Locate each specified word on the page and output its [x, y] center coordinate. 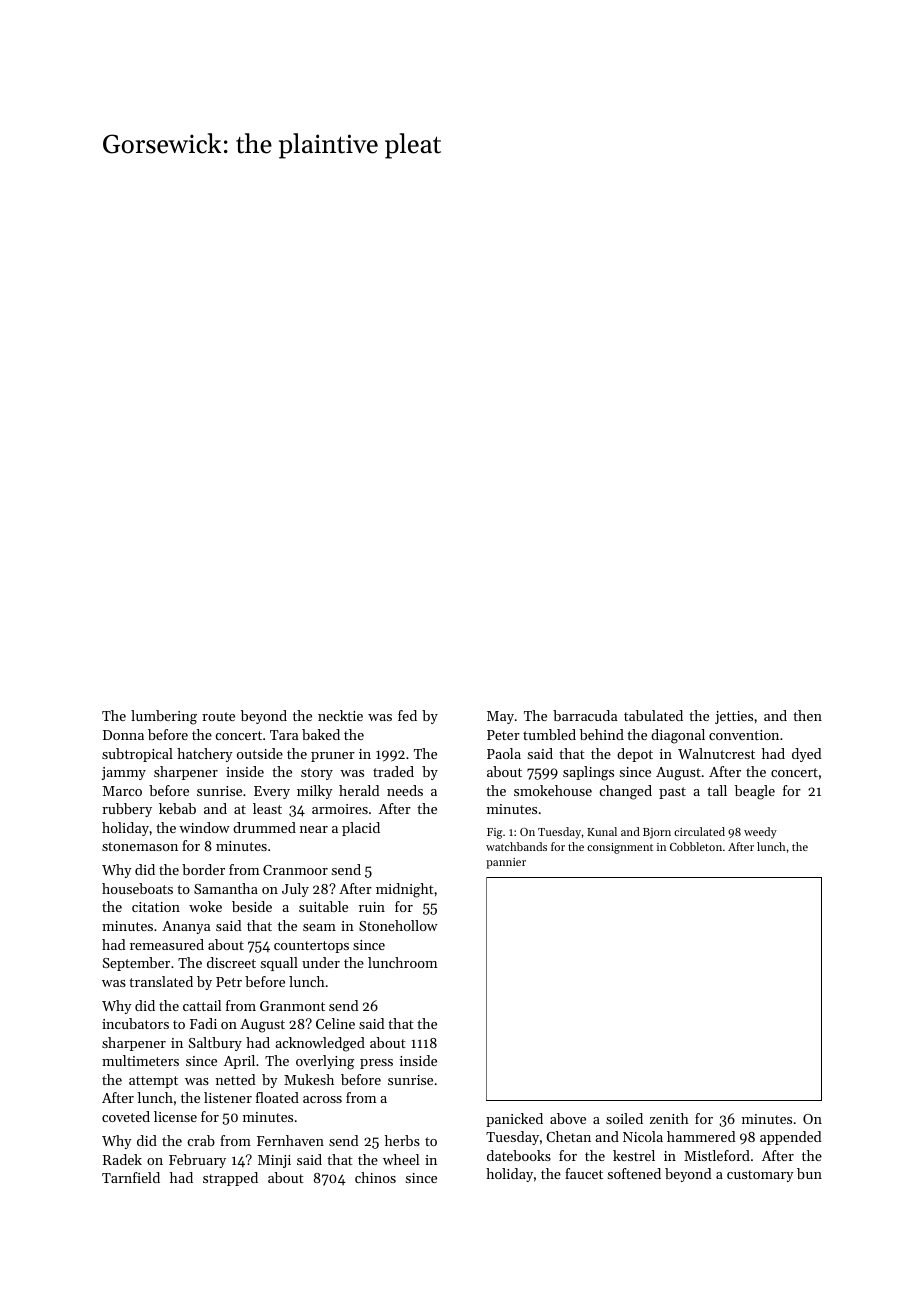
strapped [230, 1179]
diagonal [678, 736]
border [203, 869]
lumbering [164, 717]
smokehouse [553, 790]
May [500, 717]
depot [635, 755]
